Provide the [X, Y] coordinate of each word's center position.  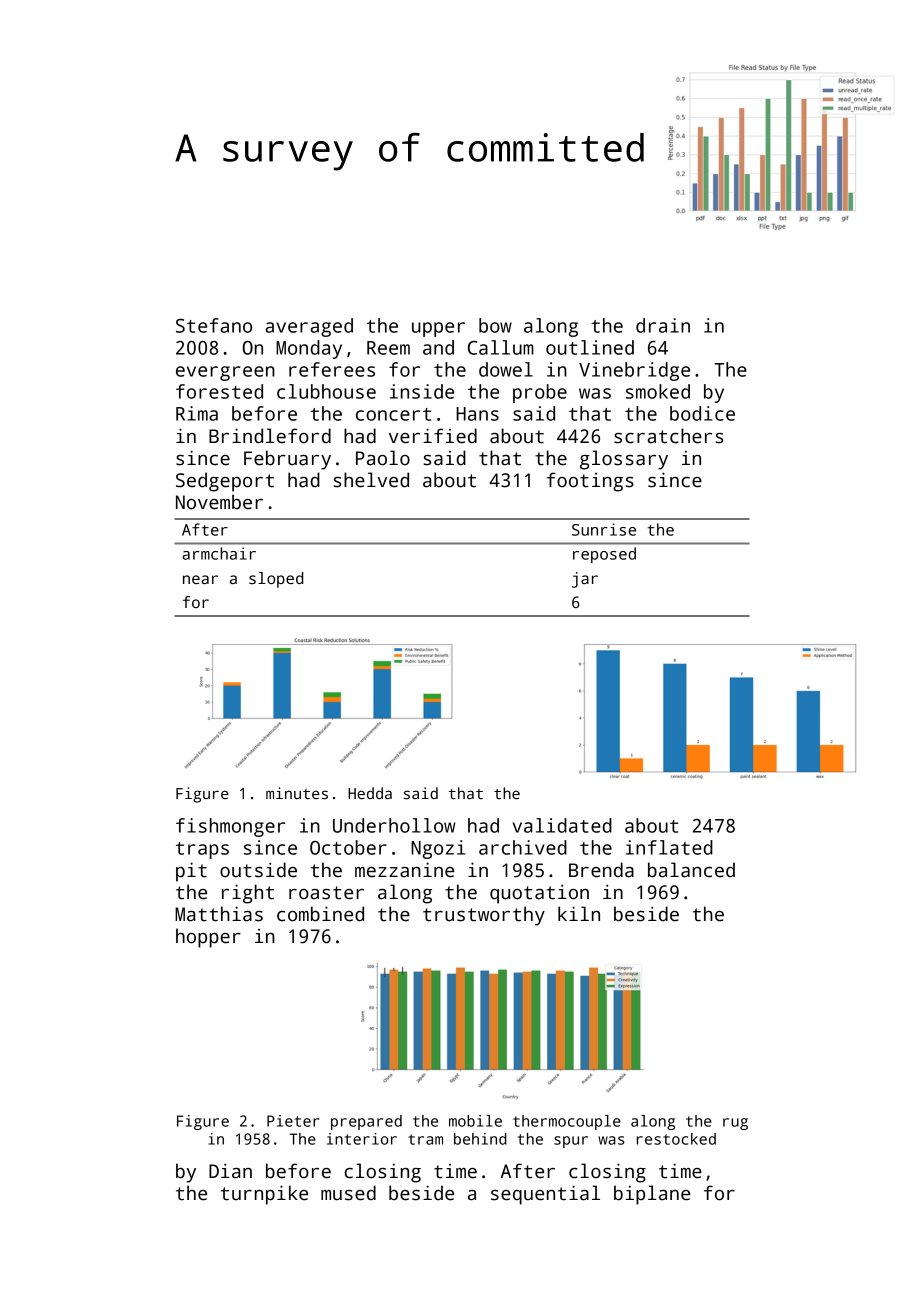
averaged [309, 327]
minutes [297, 793]
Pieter [293, 1121]
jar [585, 580]
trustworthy [484, 916]
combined [320, 914]
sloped [276, 580]
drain [663, 325]
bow [495, 325]
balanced [691, 870]
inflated [669, 847]
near [200, 579]
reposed [604, 555]
